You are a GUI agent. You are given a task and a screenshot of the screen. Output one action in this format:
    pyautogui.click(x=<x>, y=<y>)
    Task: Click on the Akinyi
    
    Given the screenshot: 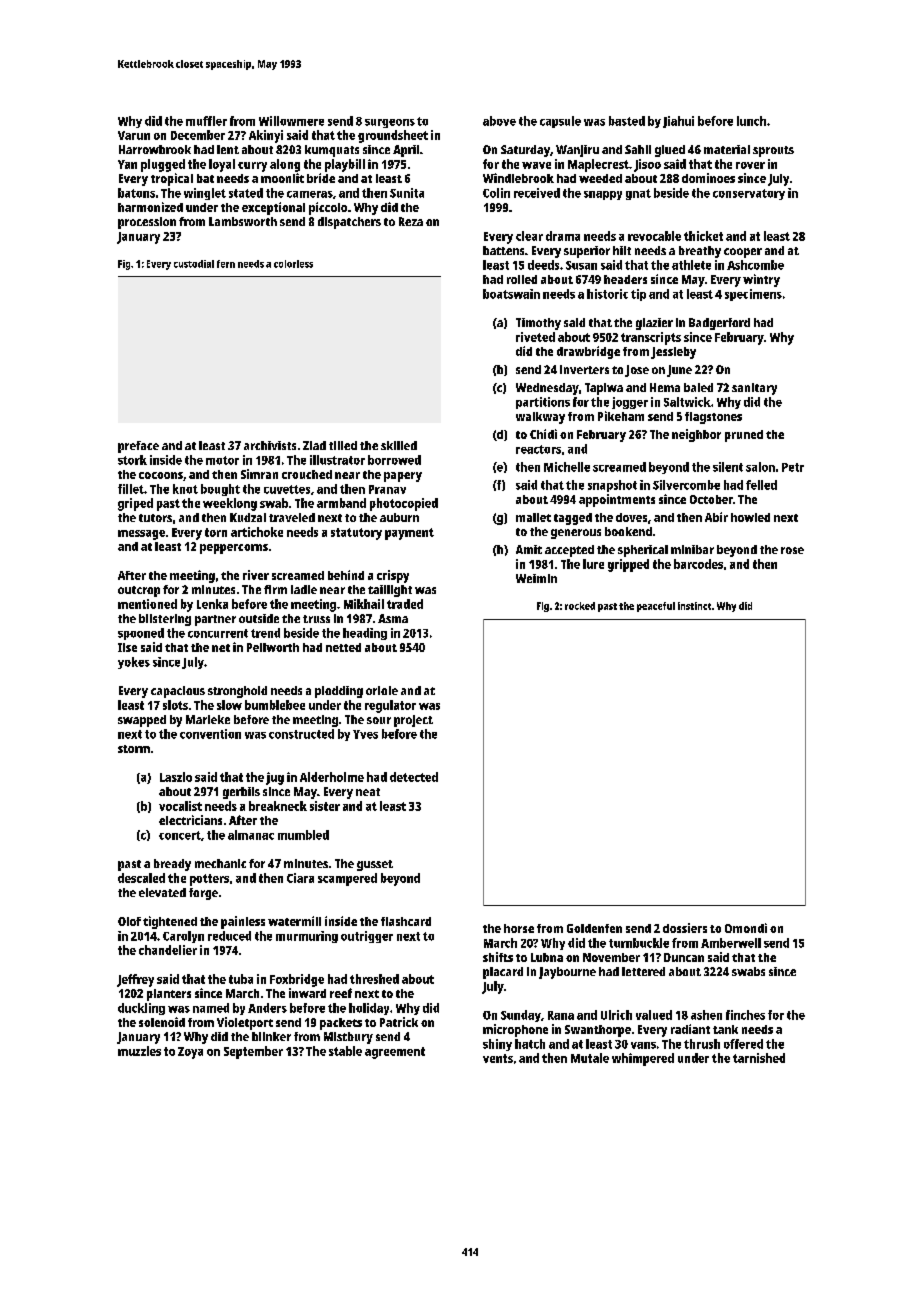 What is the action you would take?
    pyautogui.click(x=266, y=136)
